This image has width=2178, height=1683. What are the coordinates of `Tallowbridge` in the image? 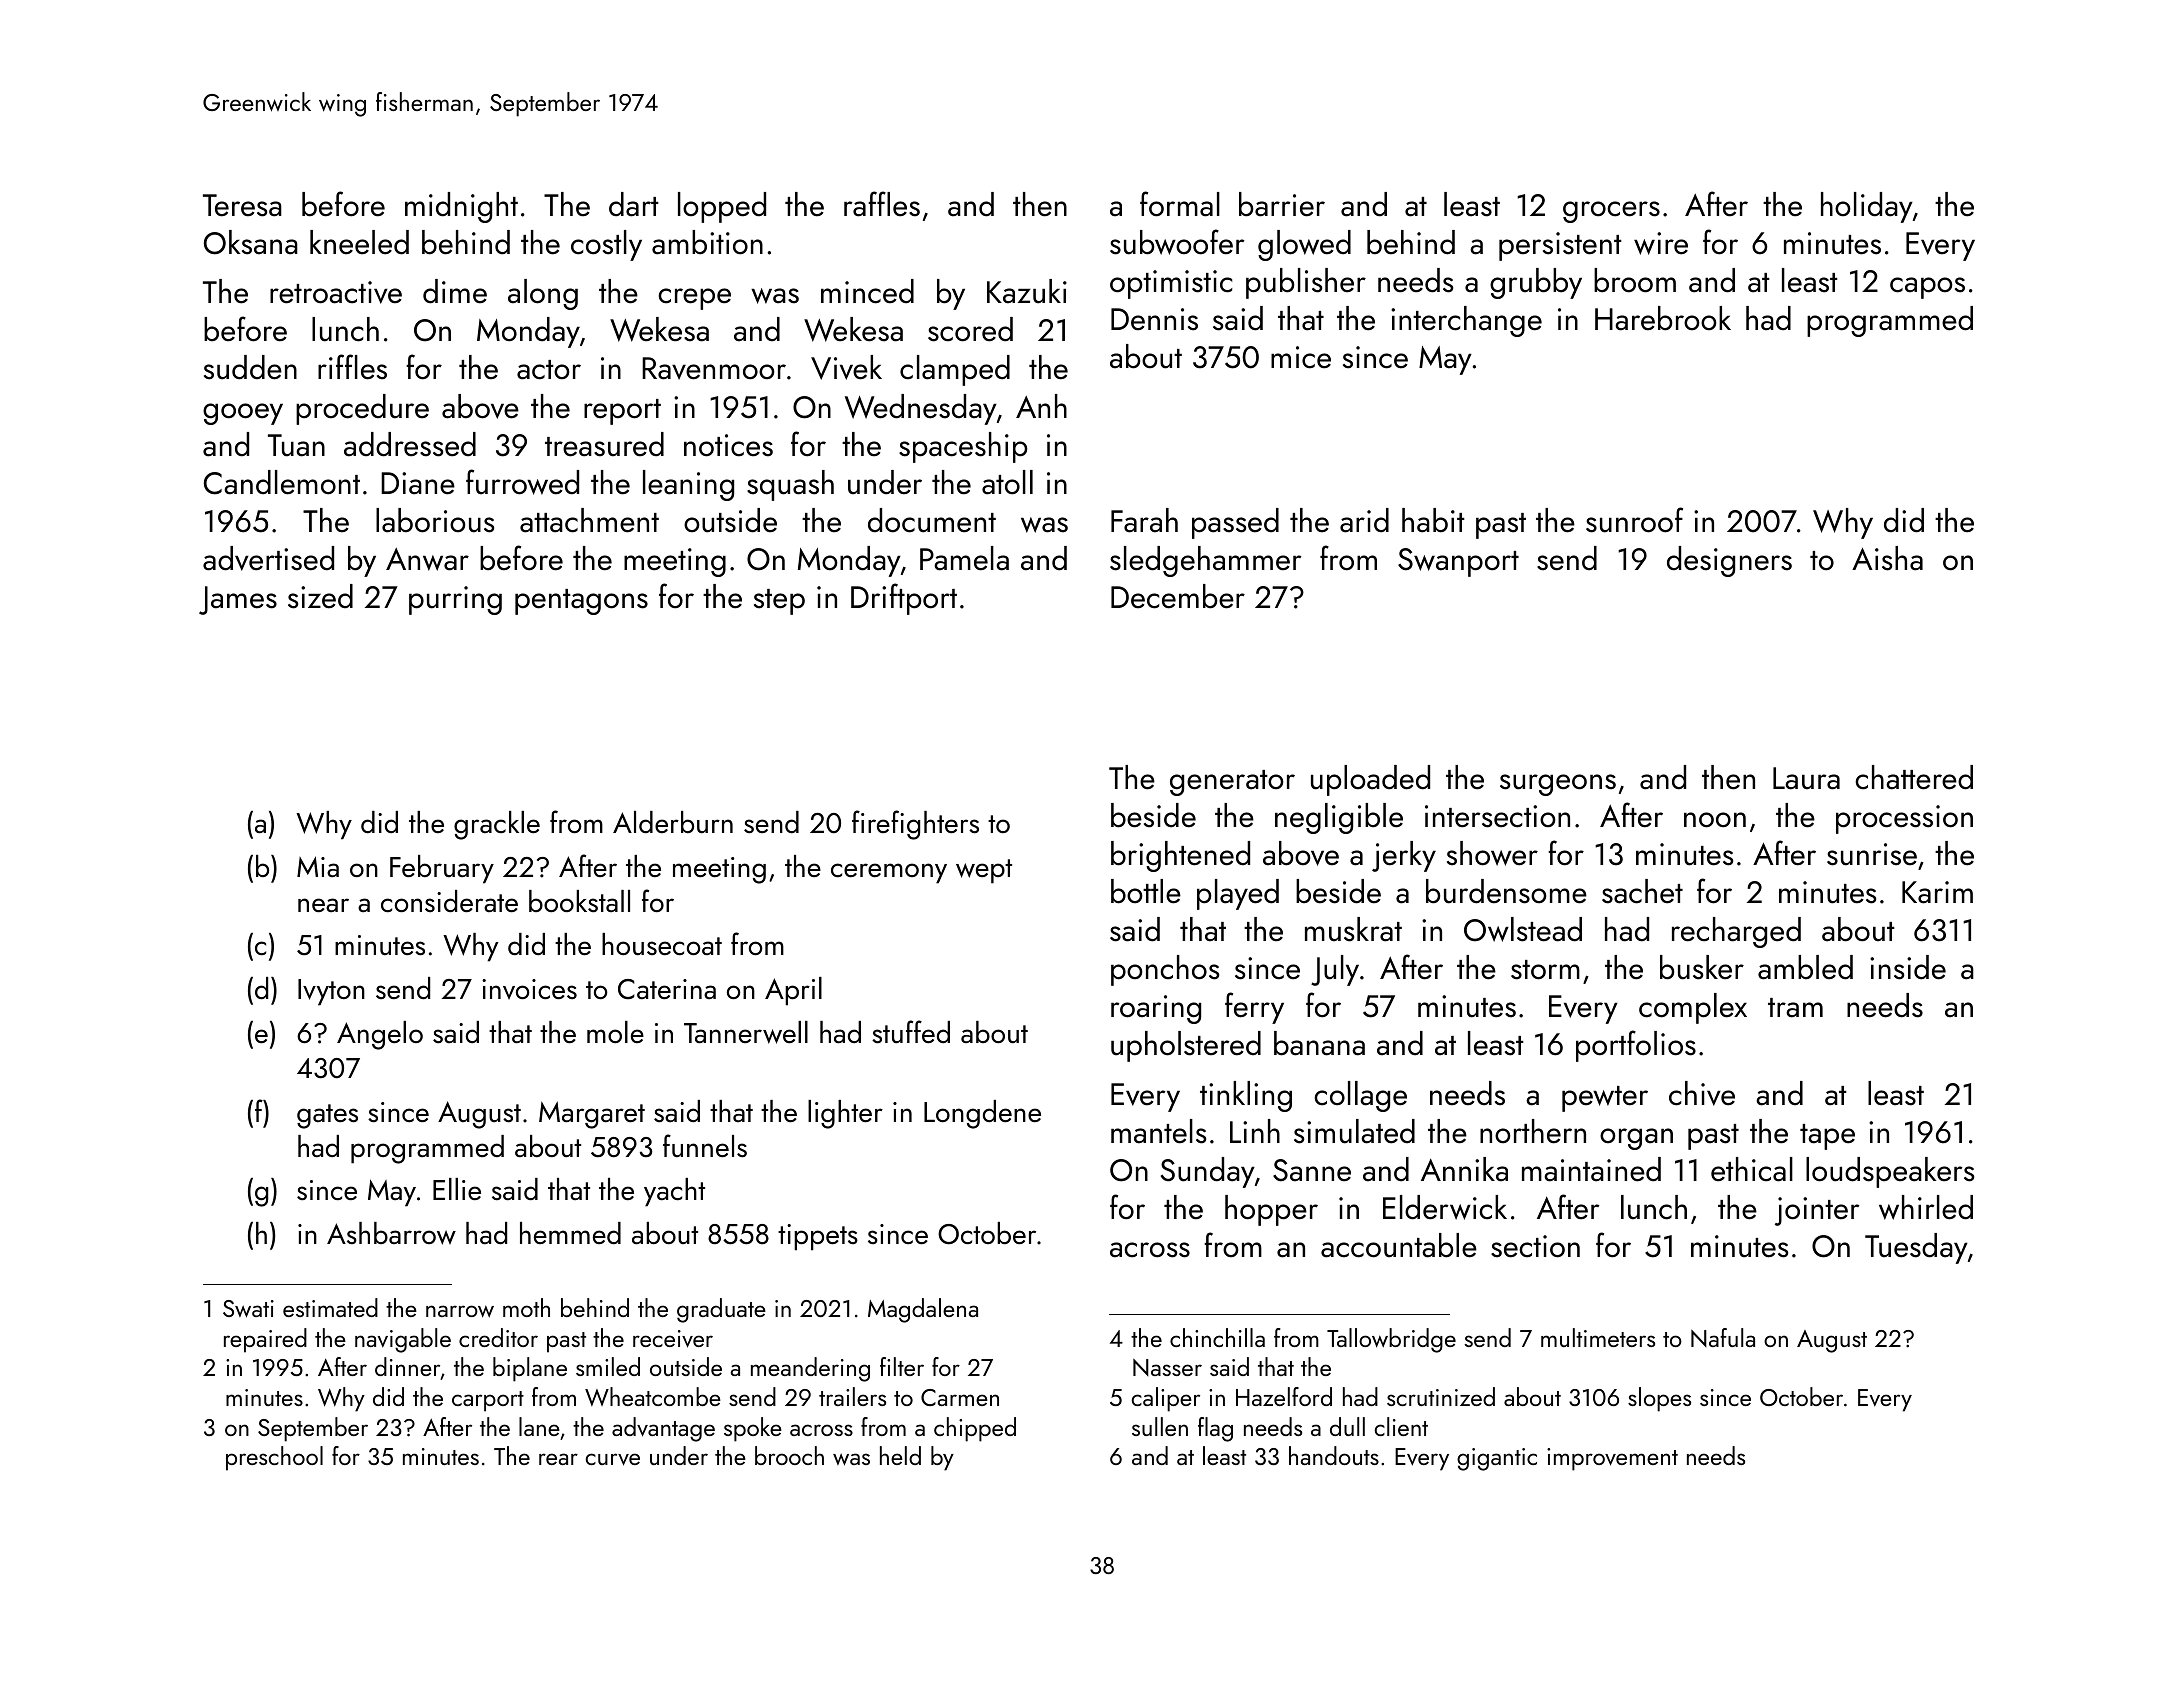 It's located at (1391, 1340).
